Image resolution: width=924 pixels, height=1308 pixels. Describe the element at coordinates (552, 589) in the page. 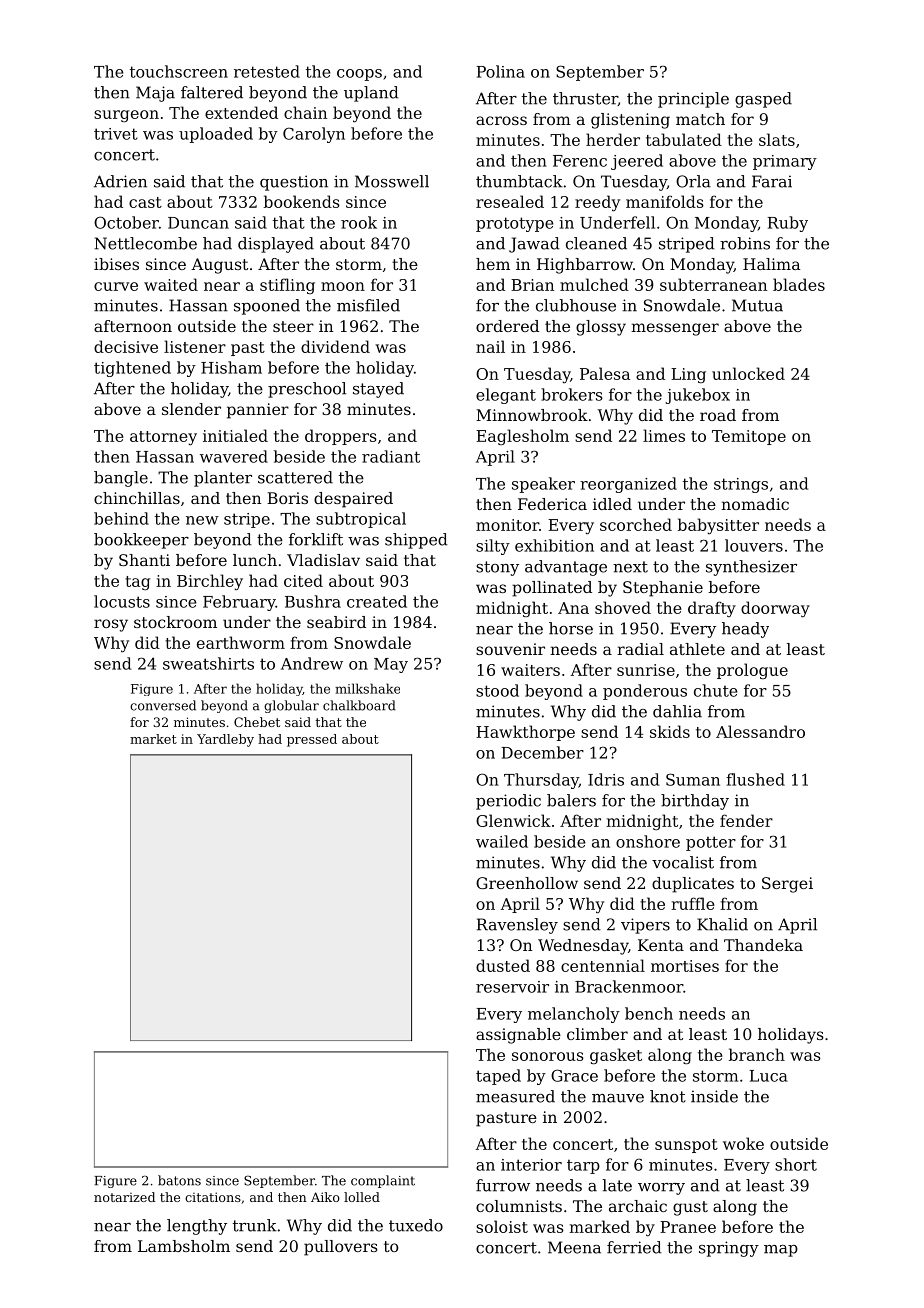

I see `pollinated` at that location.
